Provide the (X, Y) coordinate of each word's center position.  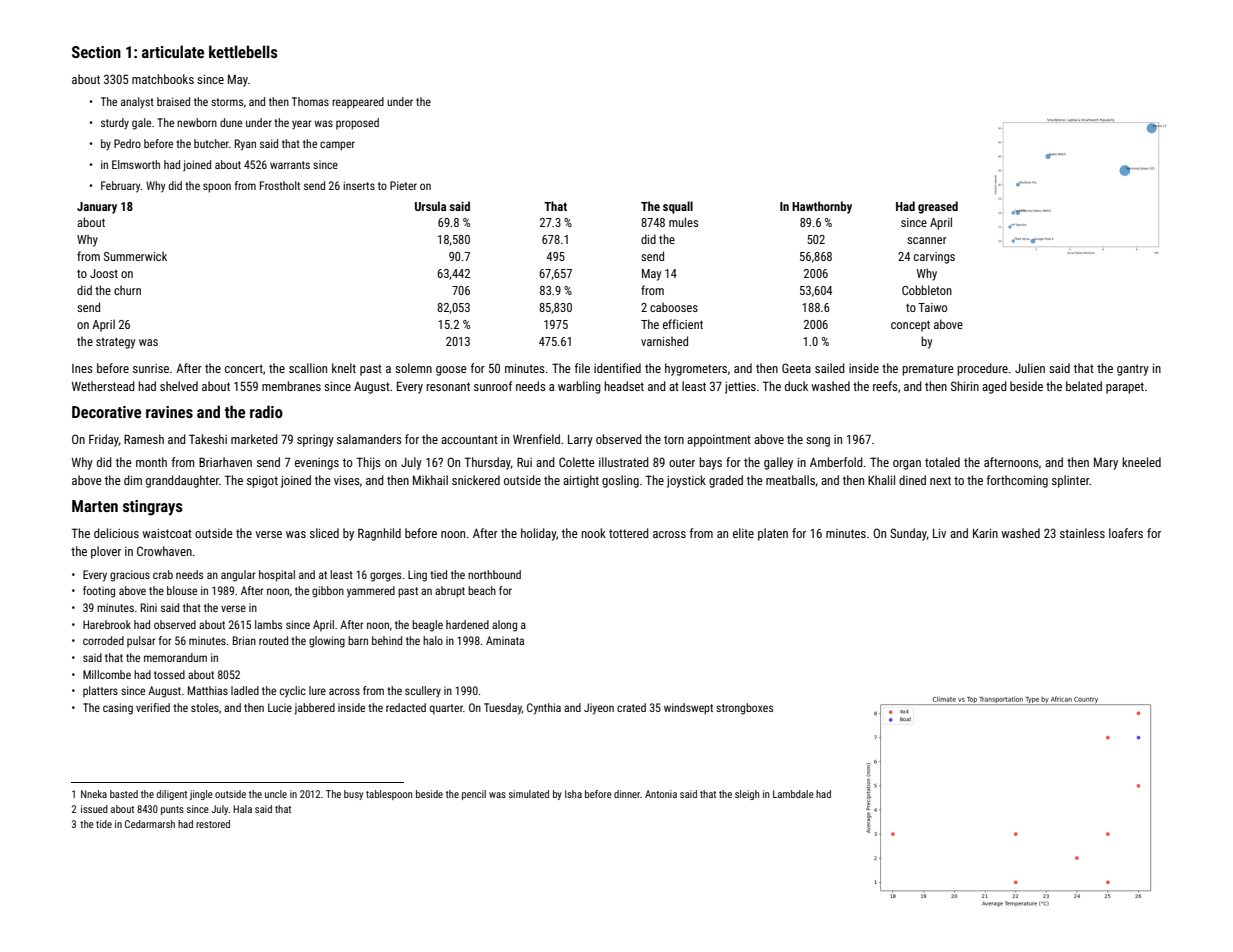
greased (938, 207)
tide (104, 824)
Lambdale (793, 794)
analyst (137, 103)
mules (683, 222)
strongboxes (744, 709)
